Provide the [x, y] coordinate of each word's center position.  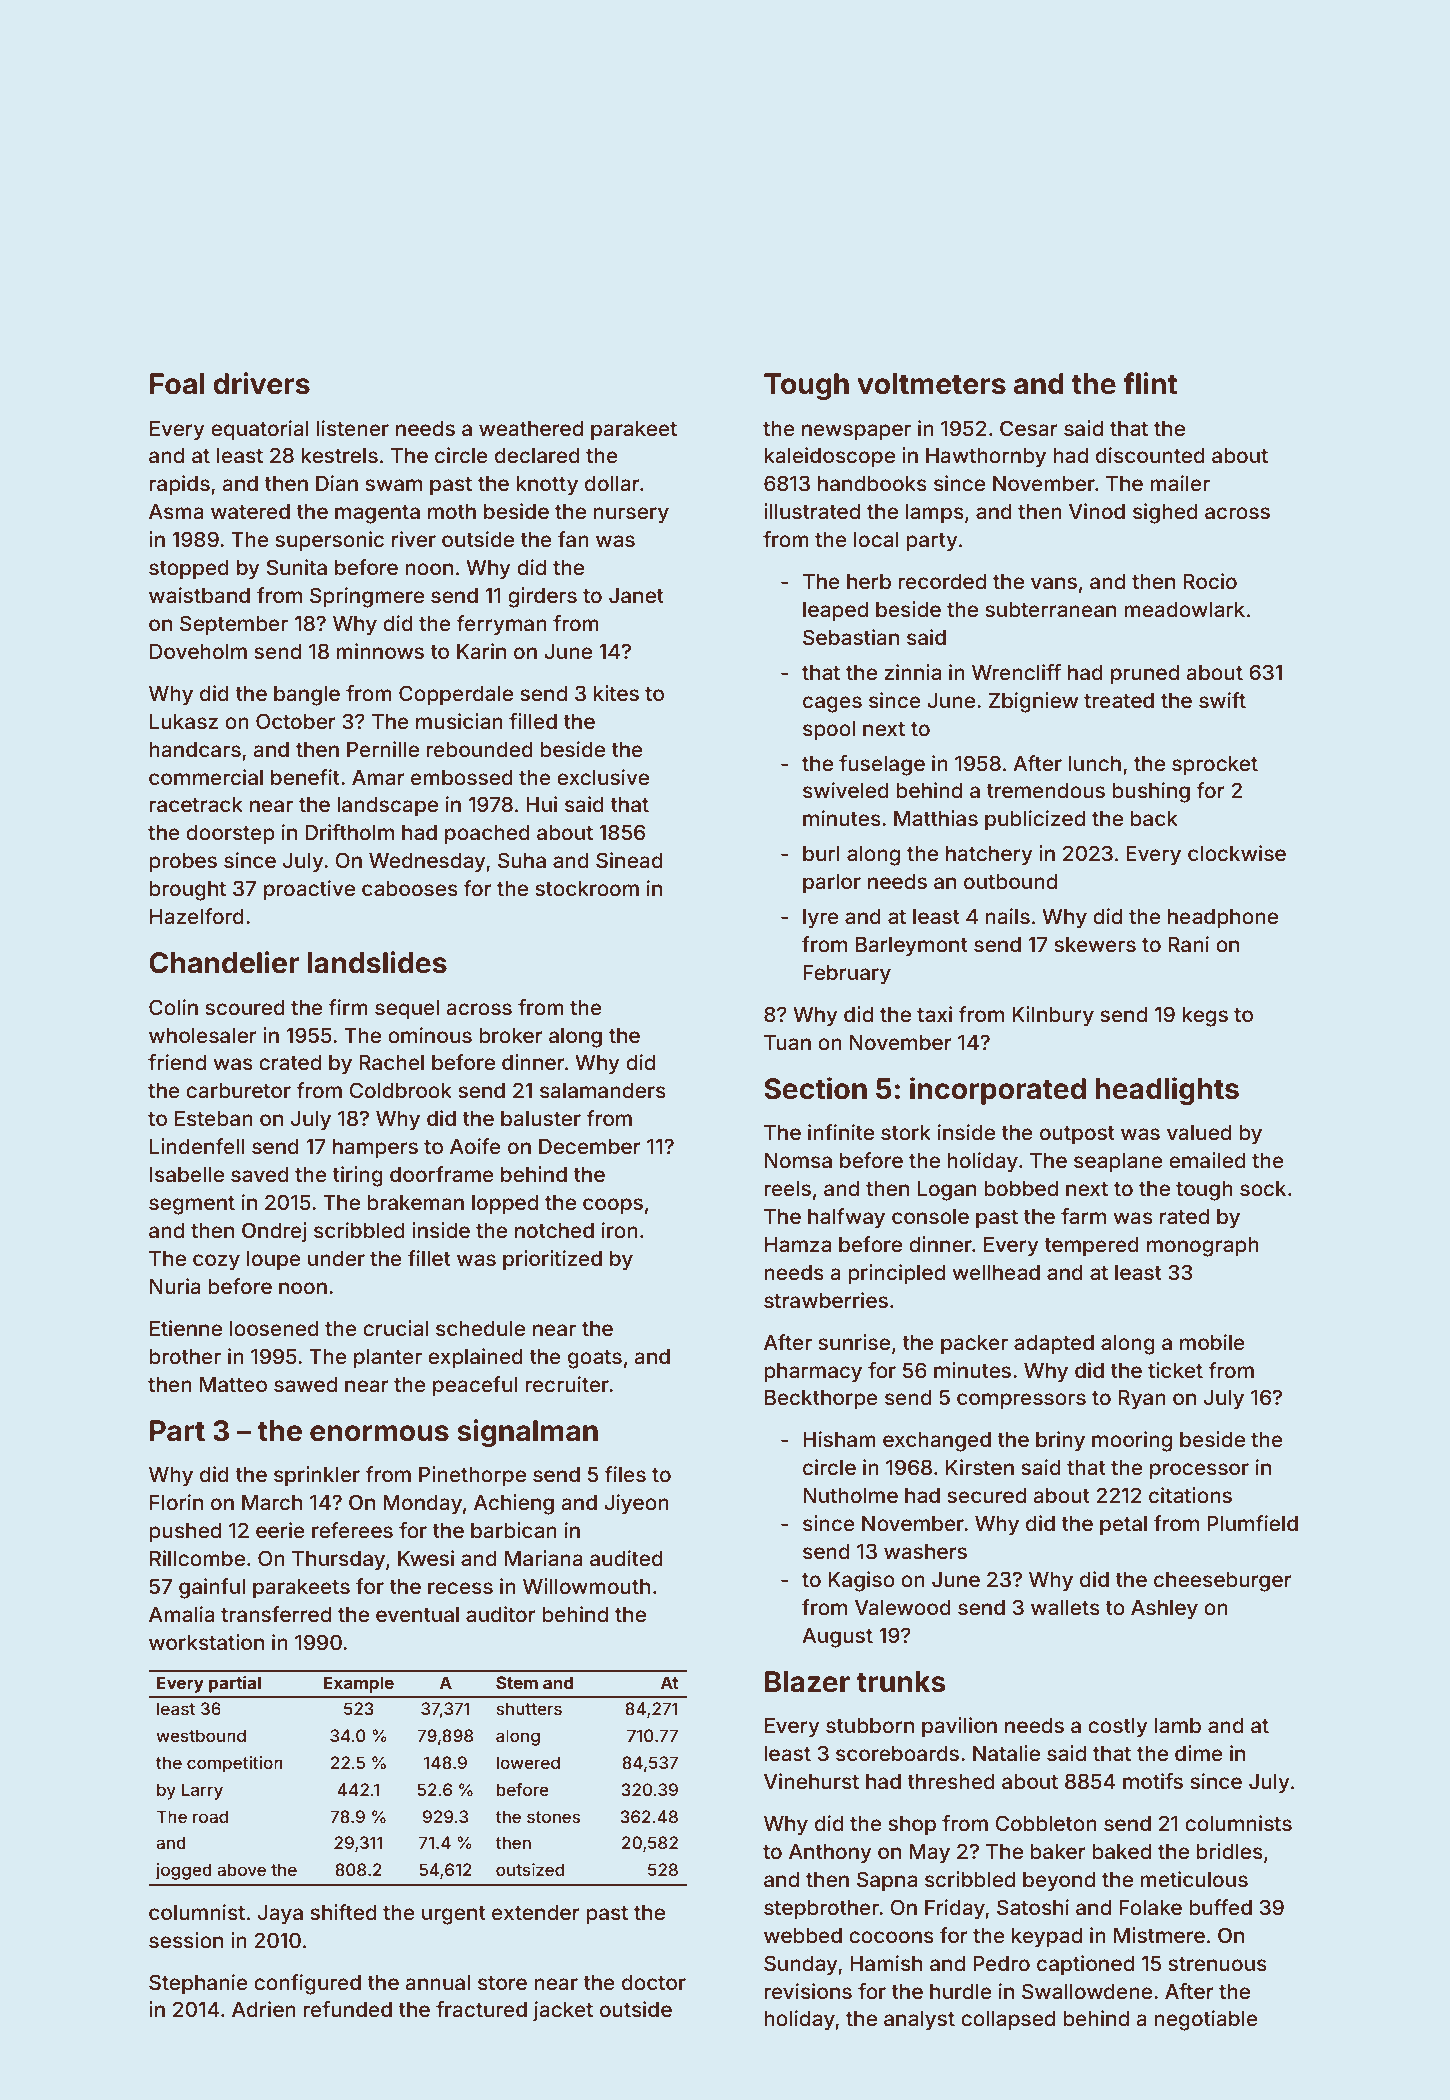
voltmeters [931, 384]
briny [1060, 1441]
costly [1118, 1728]
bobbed [1021, 1188]
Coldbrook [400, 1090]
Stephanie [198, 1984]
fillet [429, 1258]
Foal [177, 384]
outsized [530, 1869]
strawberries [826, 1300]
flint [1150, 383]
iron [620, 1230]
